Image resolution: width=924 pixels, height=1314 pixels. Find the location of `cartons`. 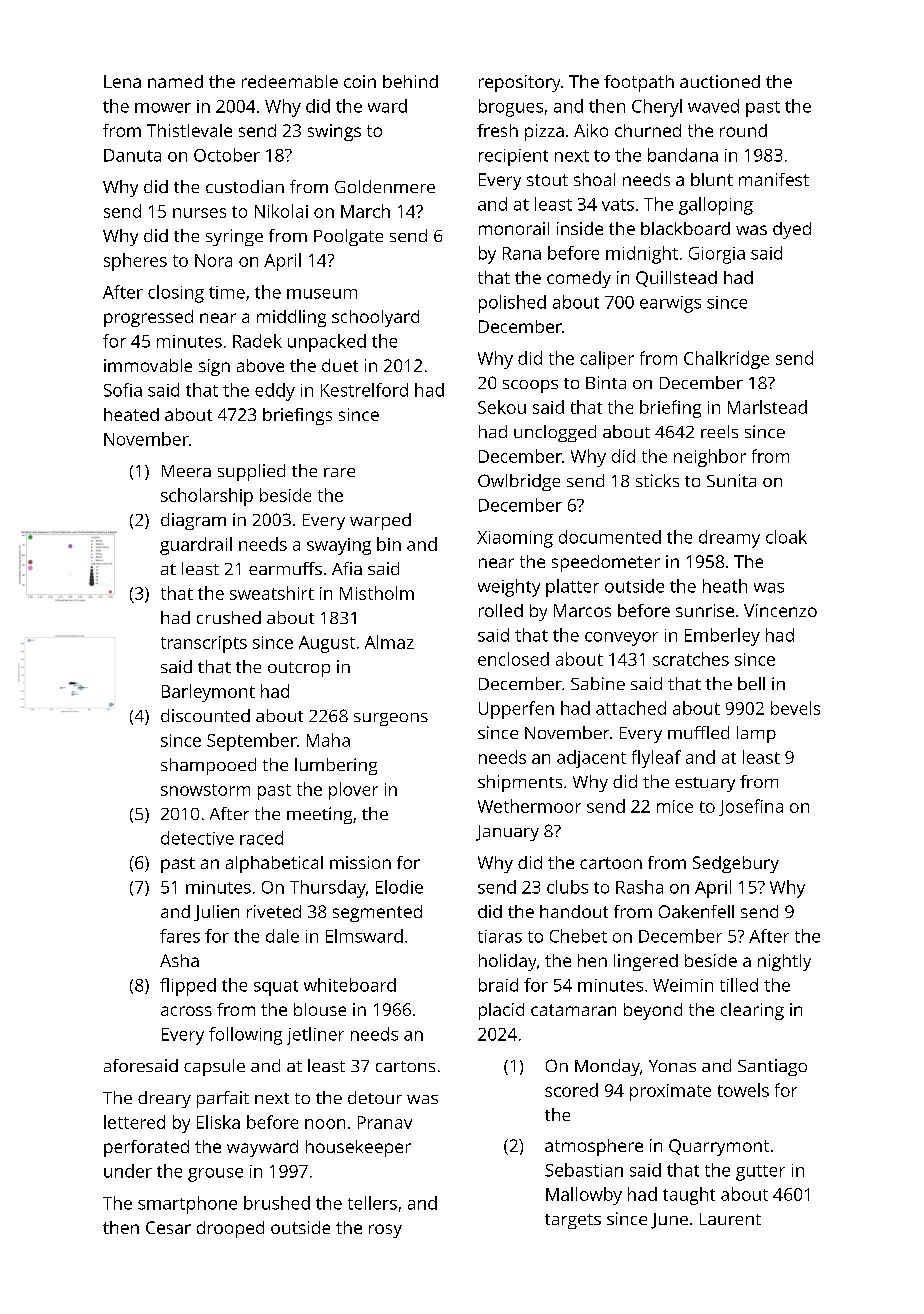

cartons is located at coordinates (405, 1066).
